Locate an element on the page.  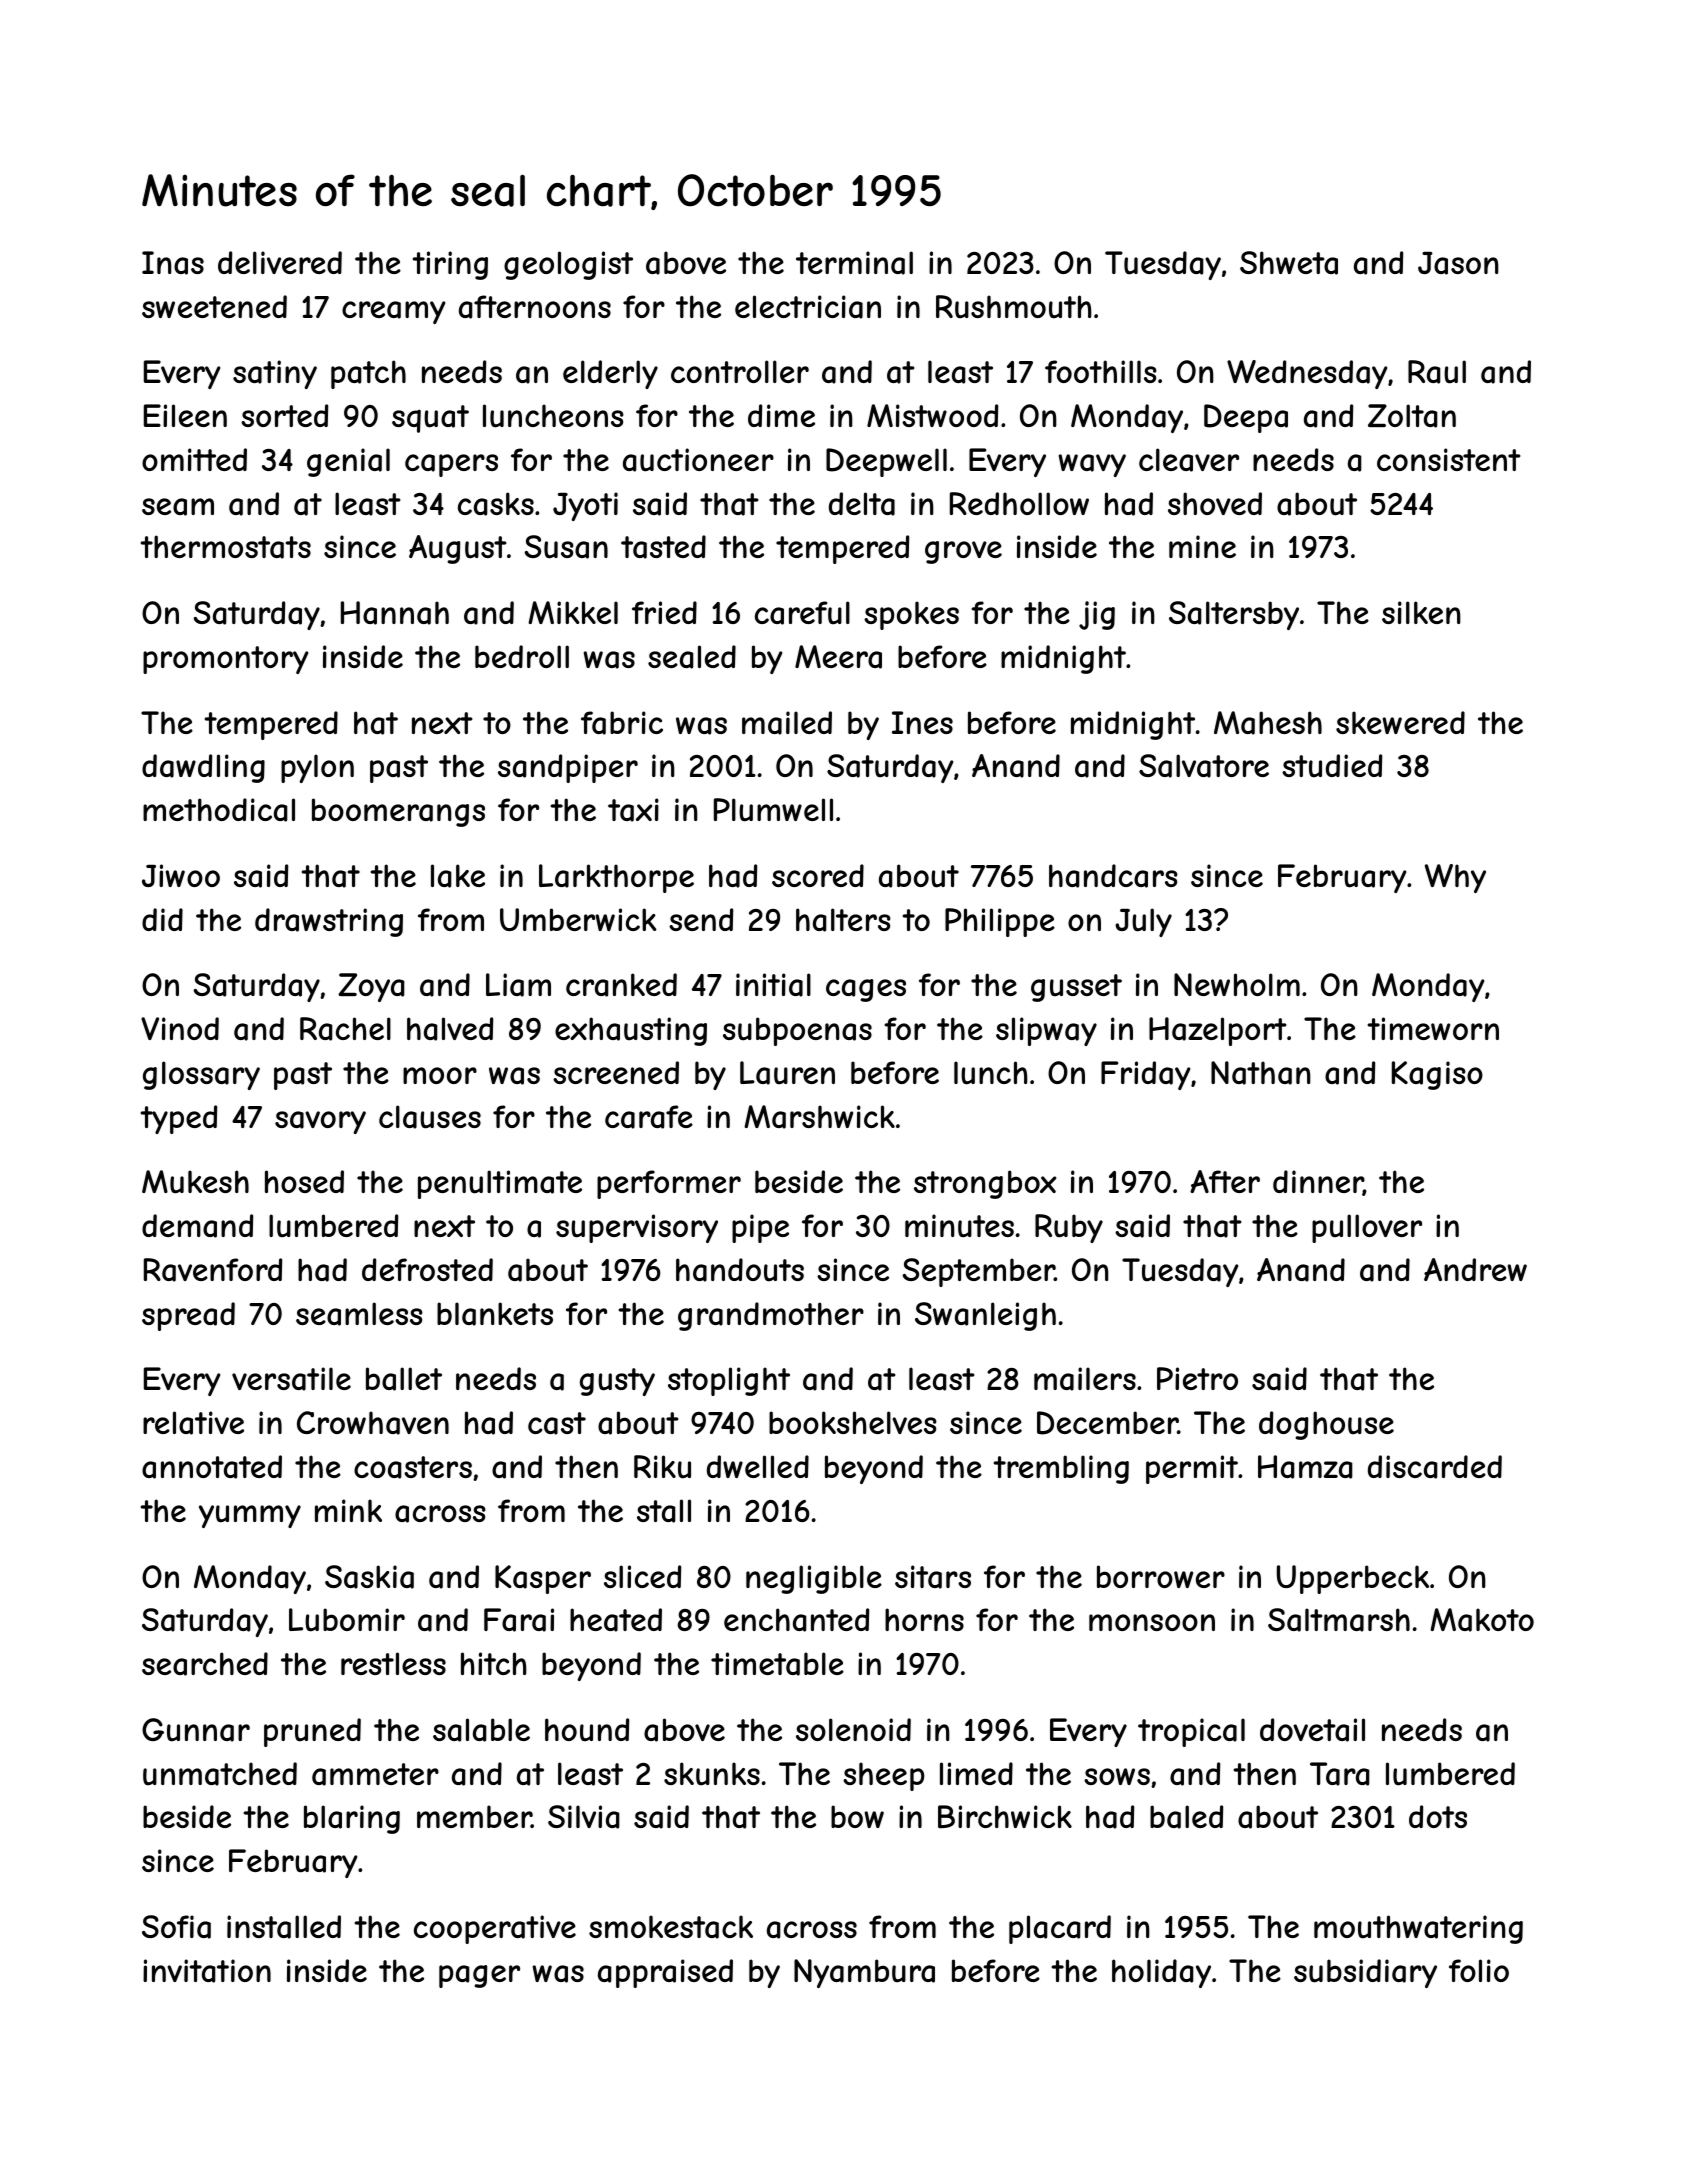
delivered is located at coordinates (280, 262).
